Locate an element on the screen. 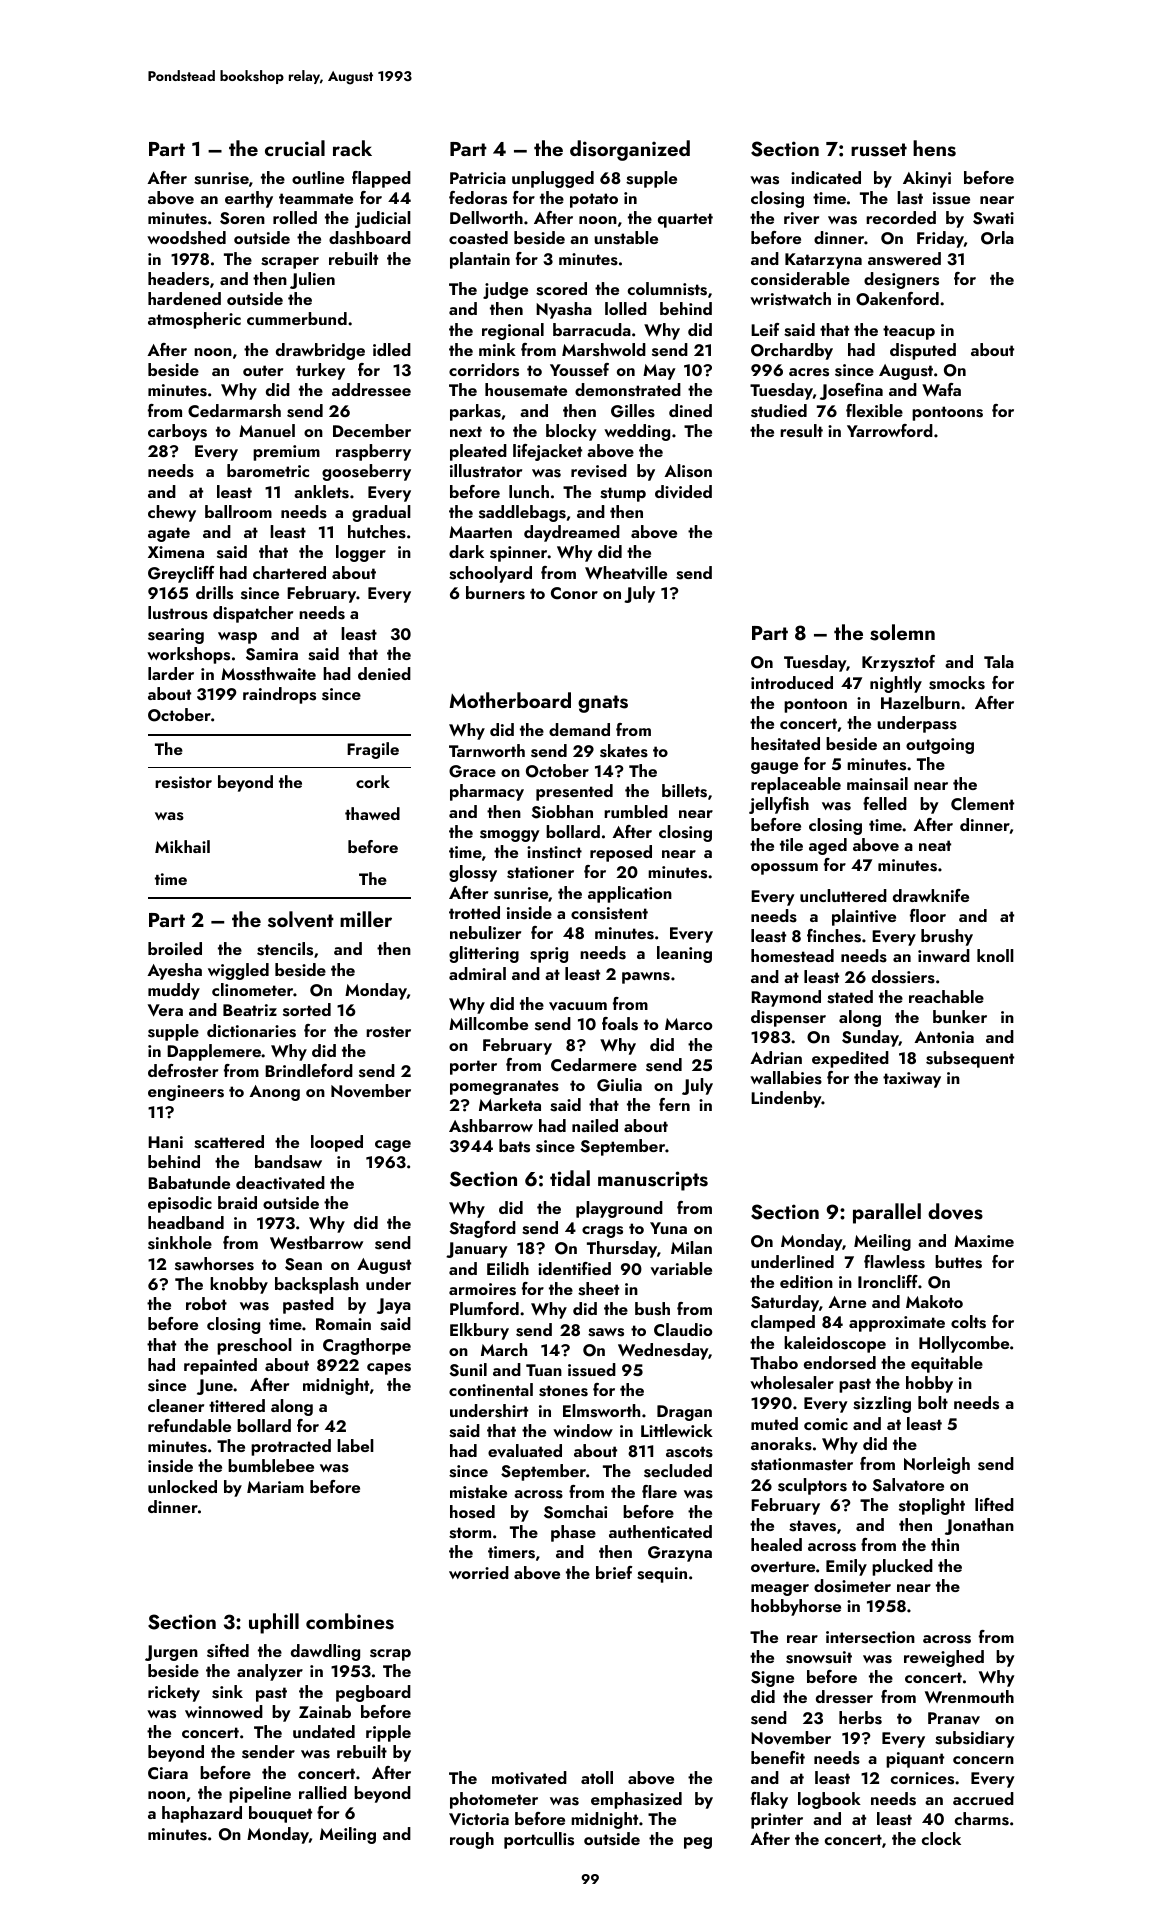  gnats is located at coordinates (603, 704).
